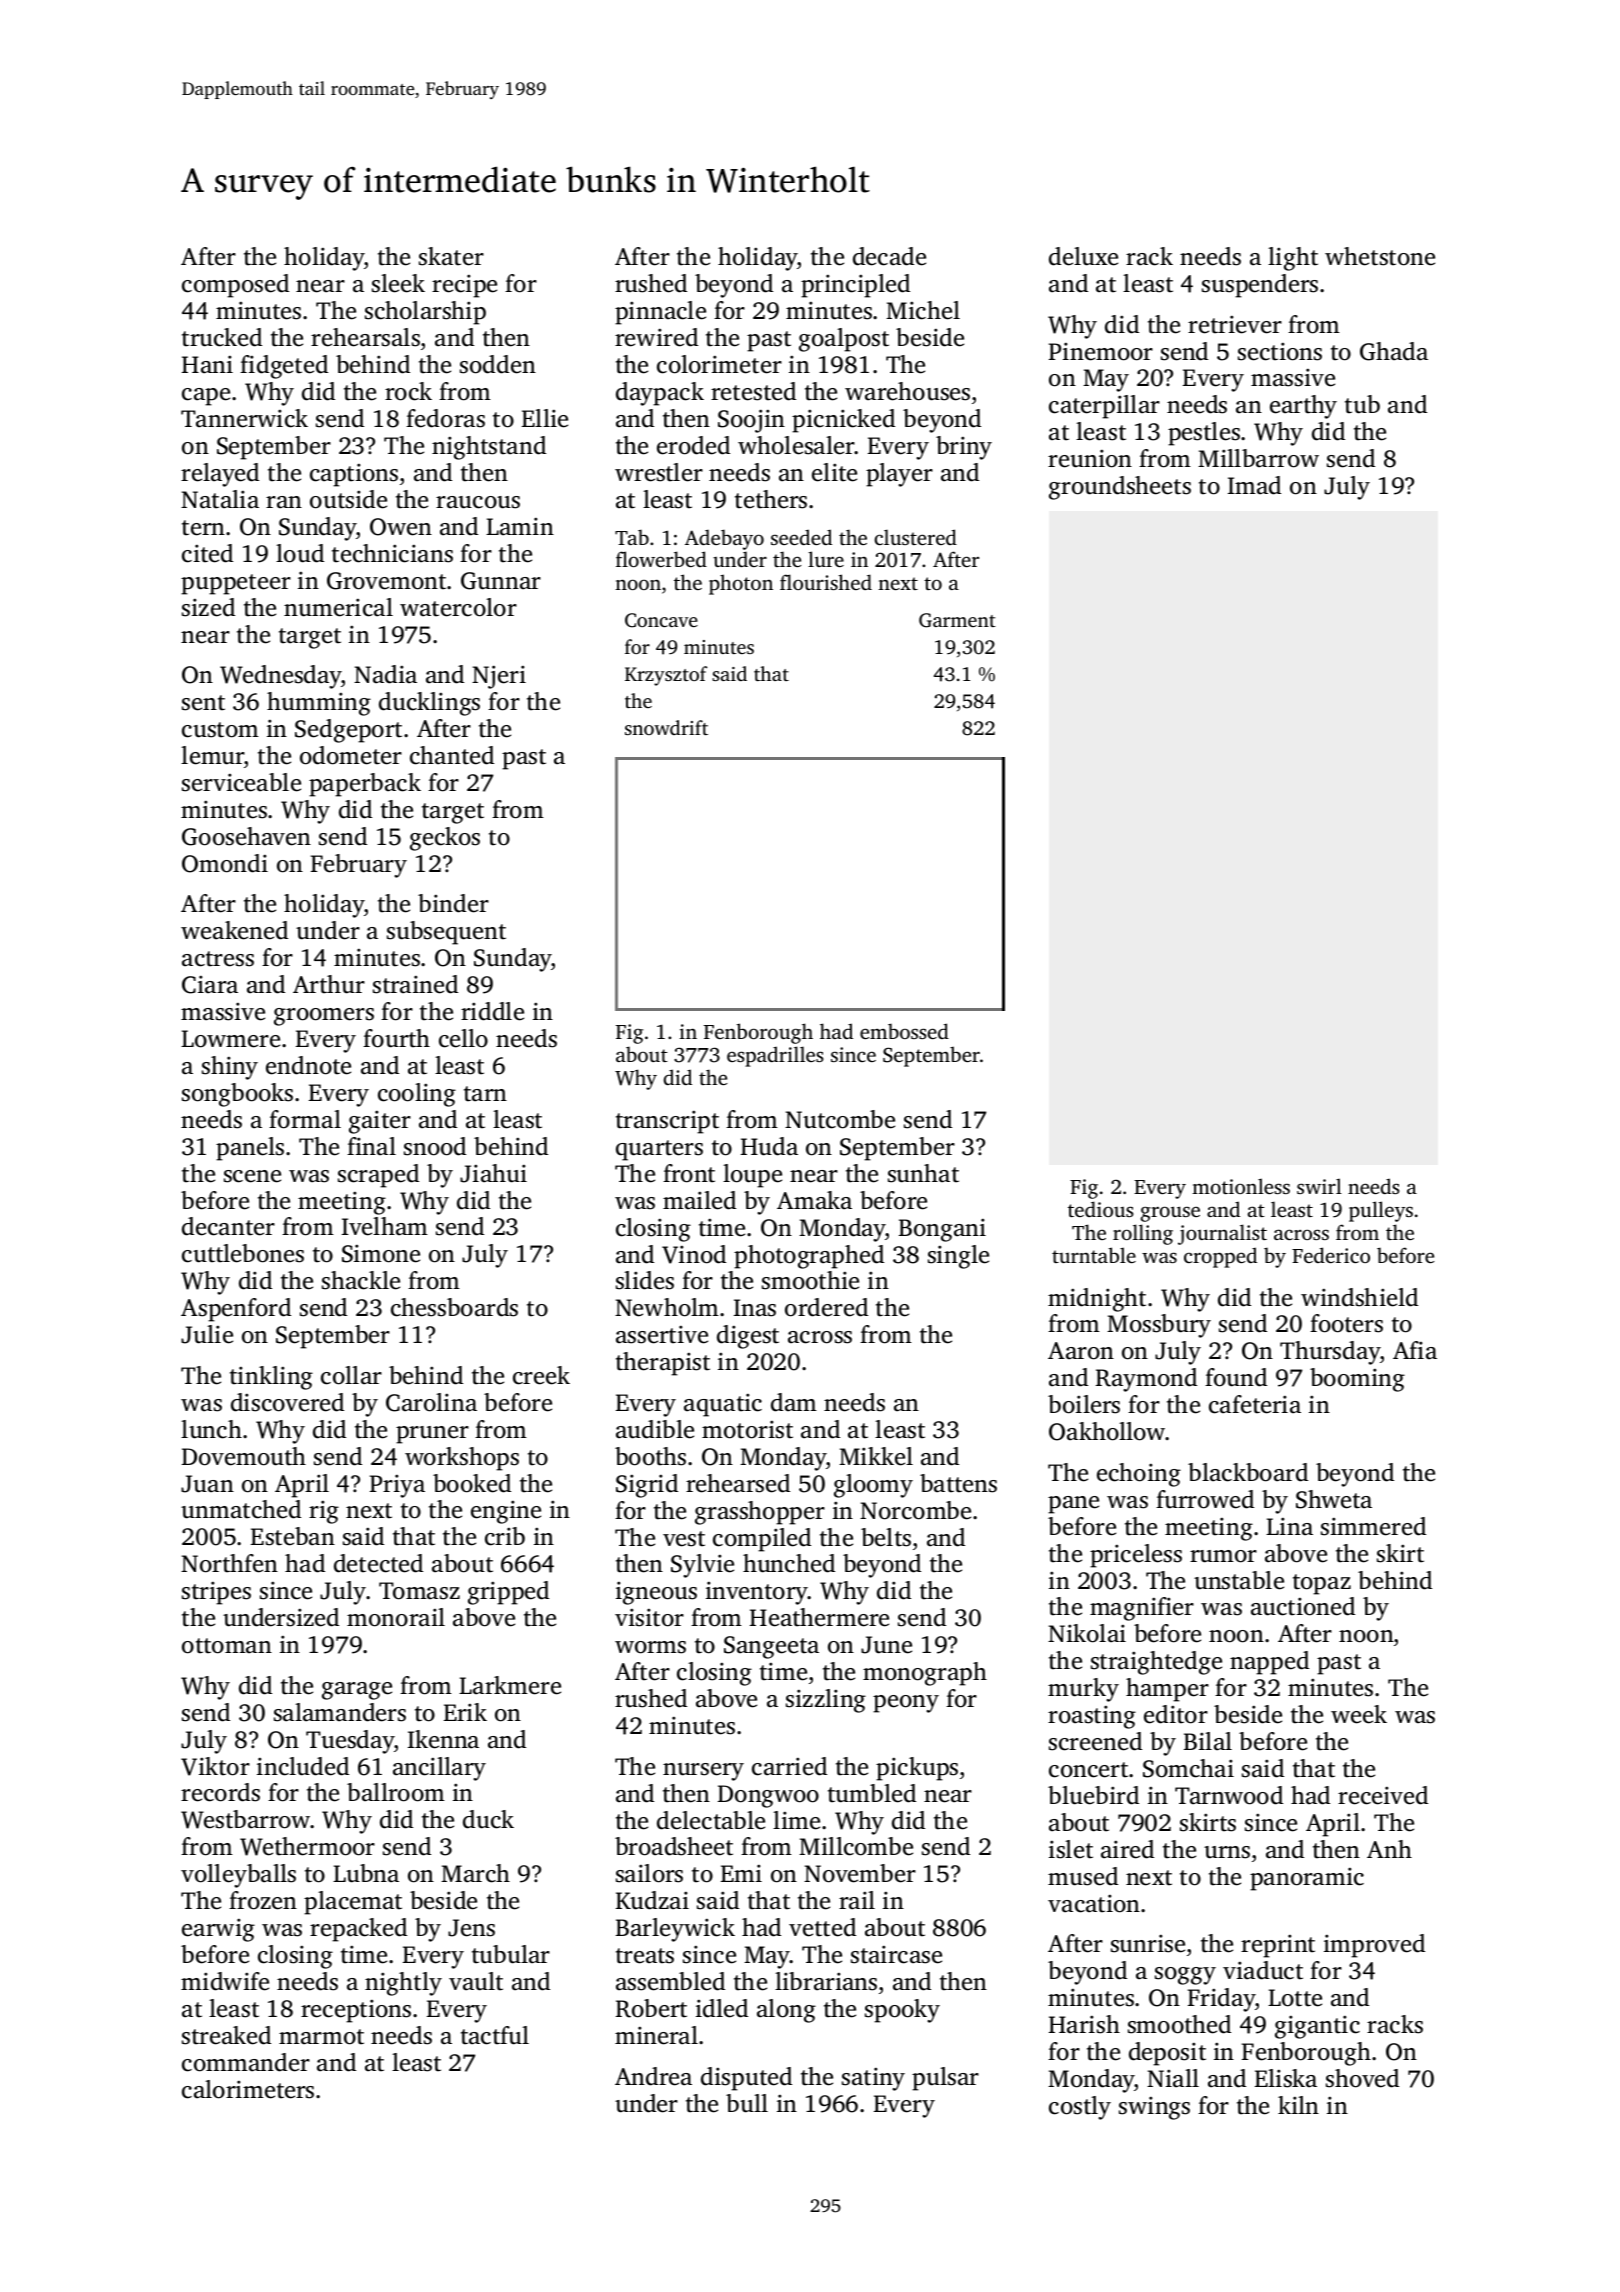 Image resolution: width=1620 pixels, height=2292 pixels. Describe the element at coordinates (722, 2008) in the document. I see `idled` at that location.
